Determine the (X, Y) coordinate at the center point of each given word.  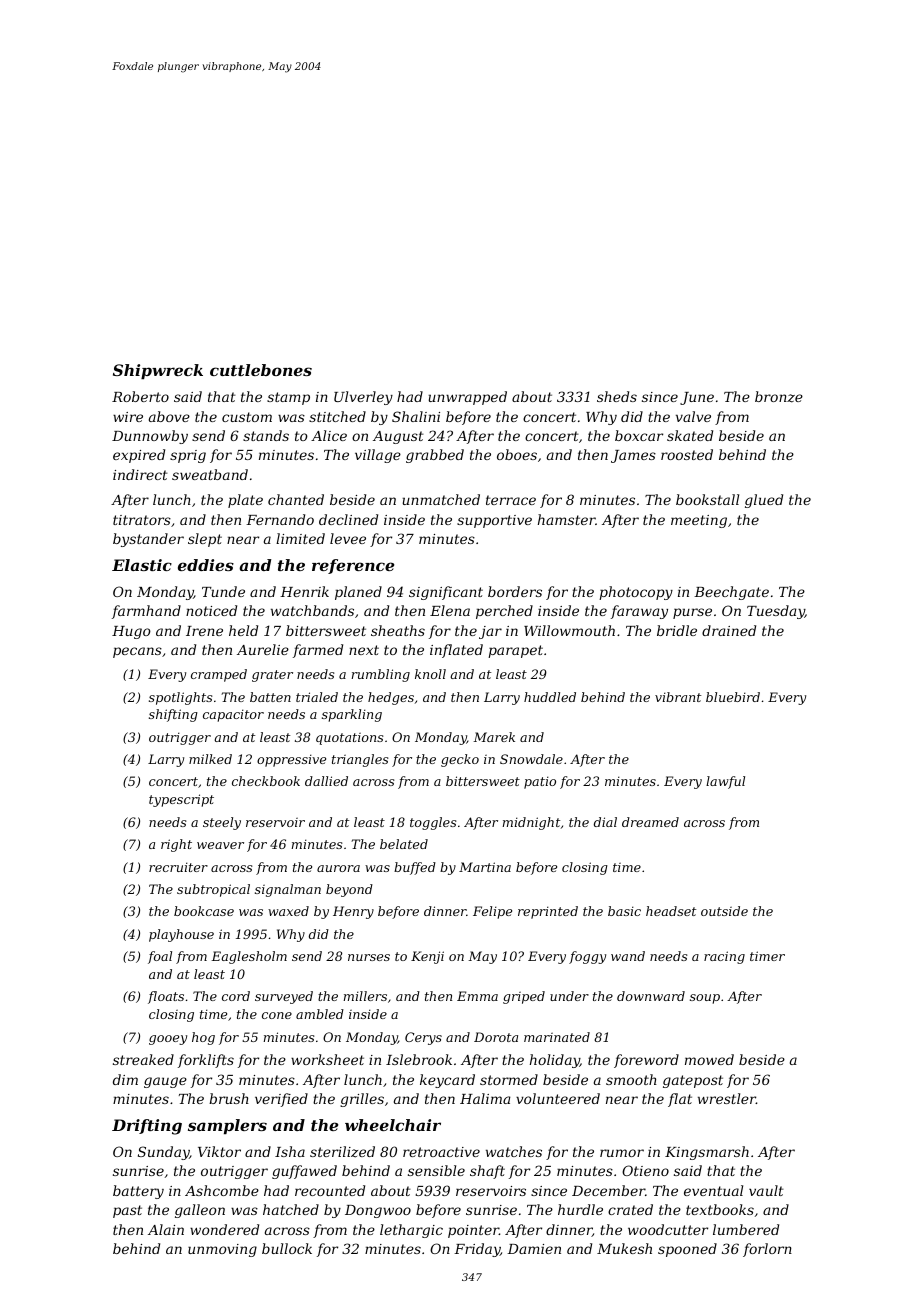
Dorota (496, 1037)
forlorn (767, 1250)
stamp (288, 398)
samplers (227, 1127)
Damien (534, 1249)
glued (764, 501)
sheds (617, 396)
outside (724, 911)
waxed (288, 911)
